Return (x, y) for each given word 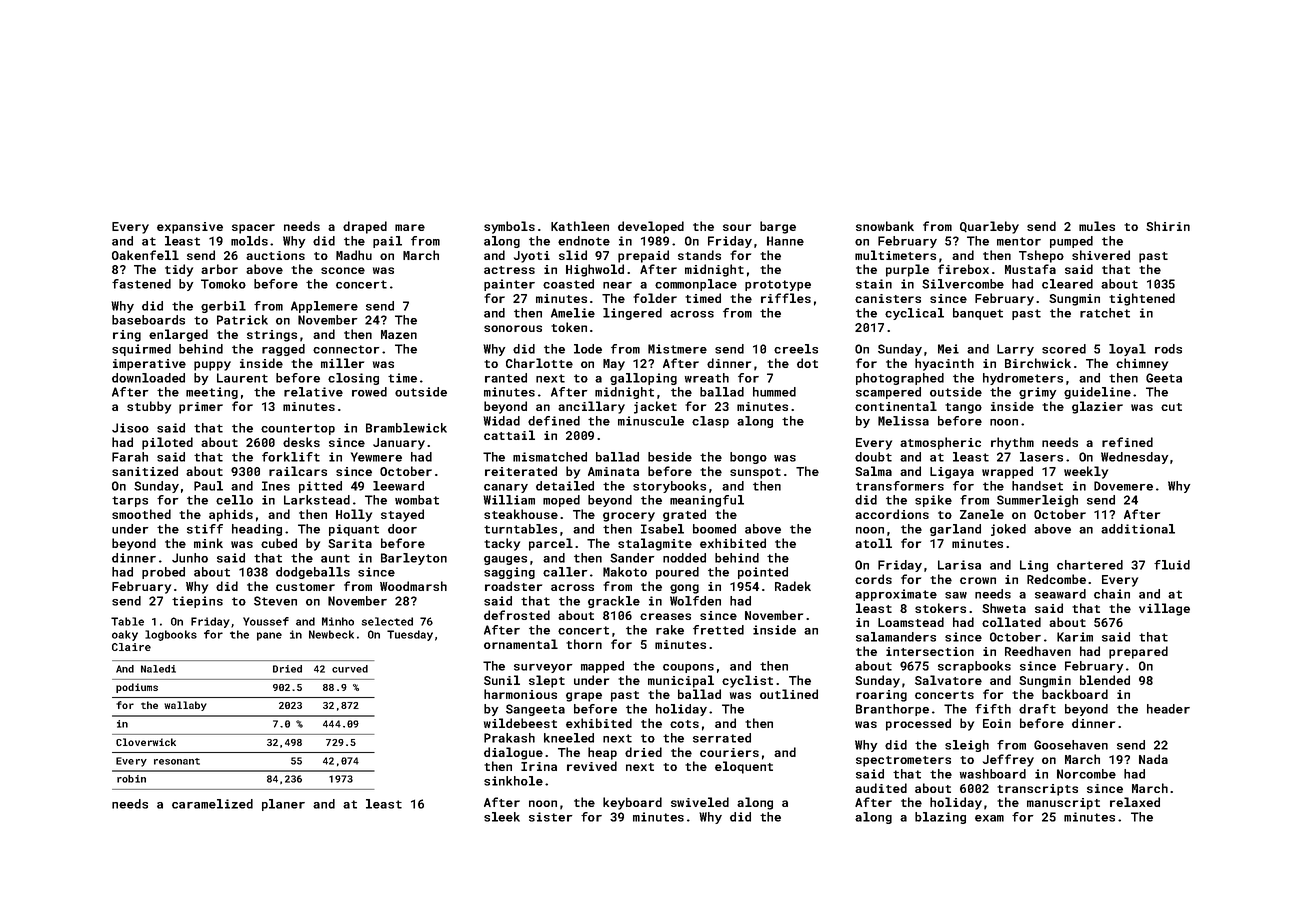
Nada (1153, 759)
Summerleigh (1037, 501)
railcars (298, 471)
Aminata (613, 471)
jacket (655, 407)
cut (1171, 407)
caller (565, 572)
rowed (369, 392)
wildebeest (520, 723)
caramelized (212, 804)
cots (684, 724)
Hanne (785, 241)
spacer (253, 229)
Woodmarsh (413, 586)
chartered (1090, 565)
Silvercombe (963, 284)
